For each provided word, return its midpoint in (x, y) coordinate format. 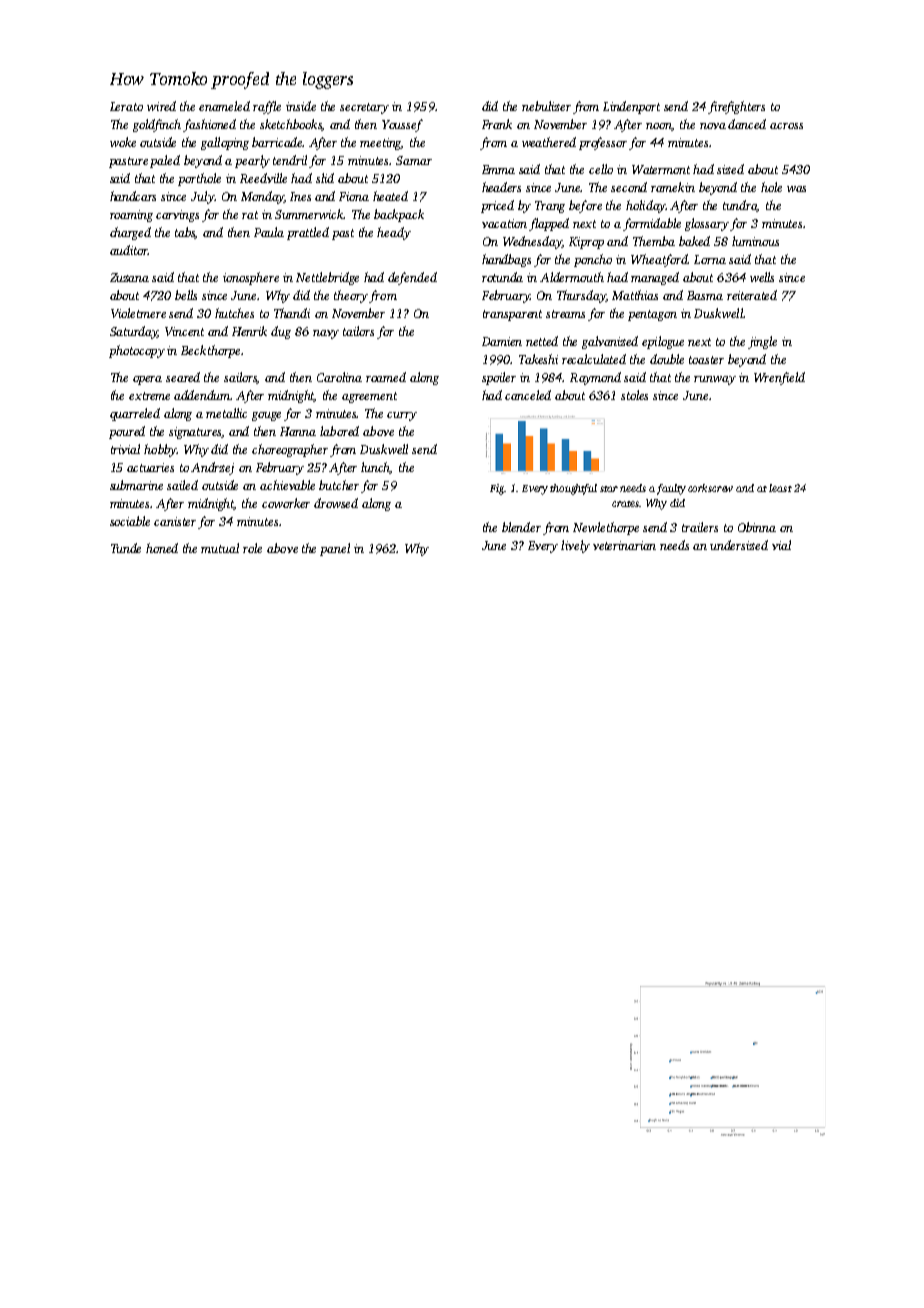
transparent (512, 315)
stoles (634, 395)
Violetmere (138, 313)
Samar (414, 160)
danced (747, 124)
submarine (136, 485)
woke (123, 142)
